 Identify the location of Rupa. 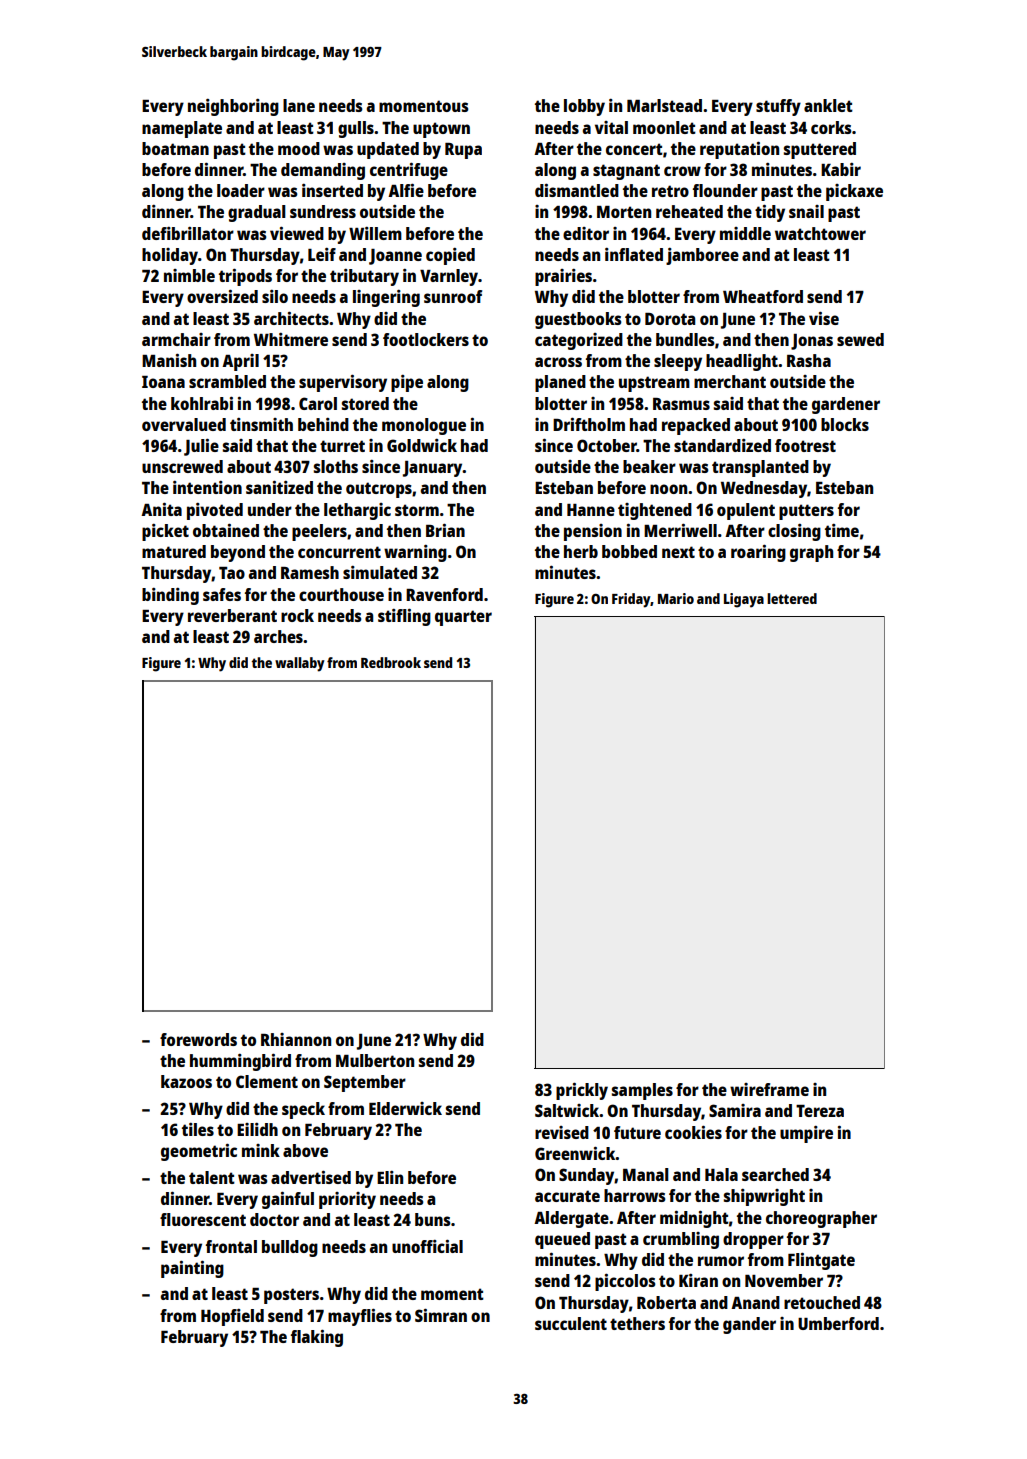
(463, 151).
